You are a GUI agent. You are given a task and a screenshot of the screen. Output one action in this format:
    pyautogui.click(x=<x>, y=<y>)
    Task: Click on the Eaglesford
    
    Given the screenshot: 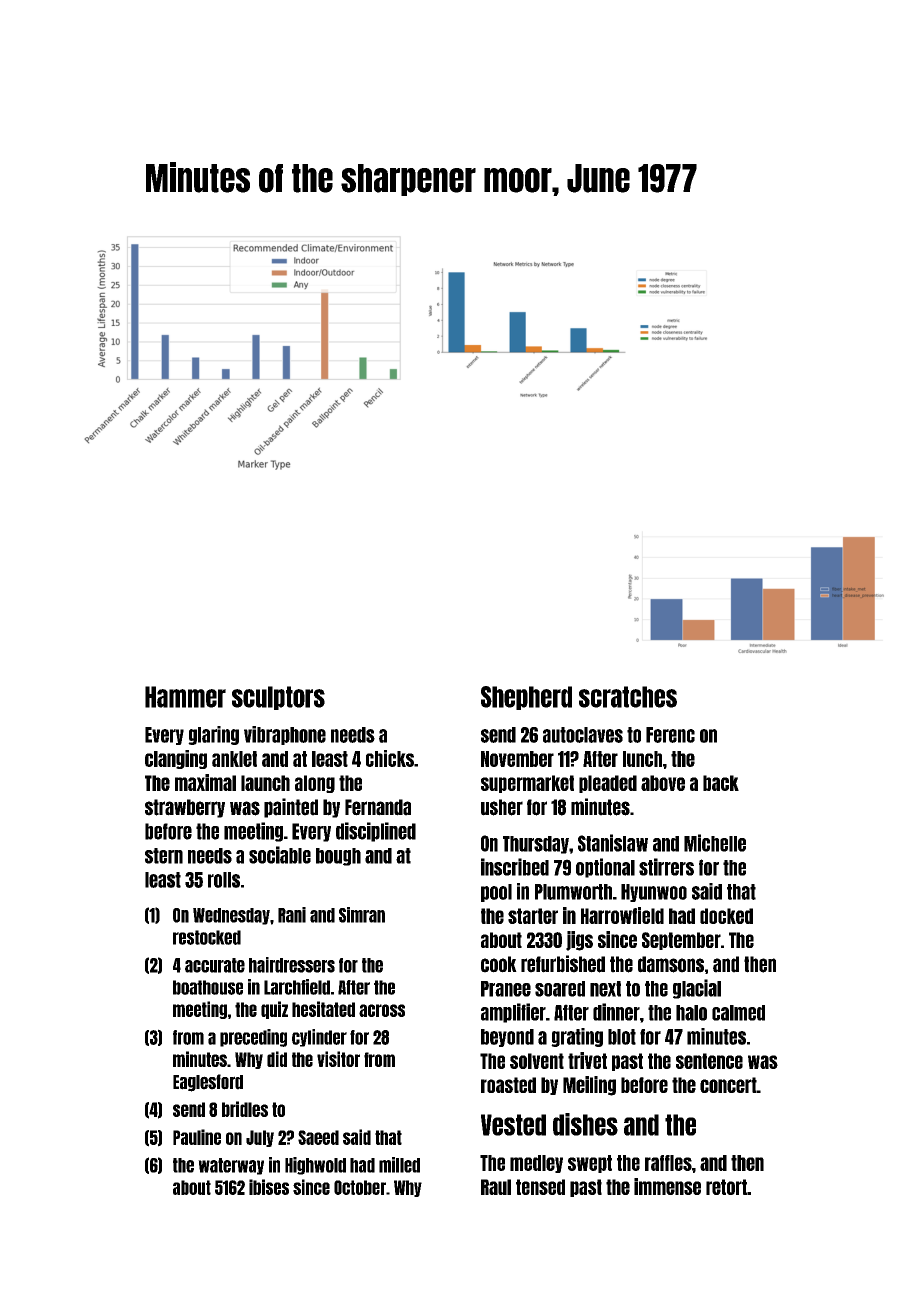 What is the action you would take?
    pyautogui.click(x=208, y=1083)
